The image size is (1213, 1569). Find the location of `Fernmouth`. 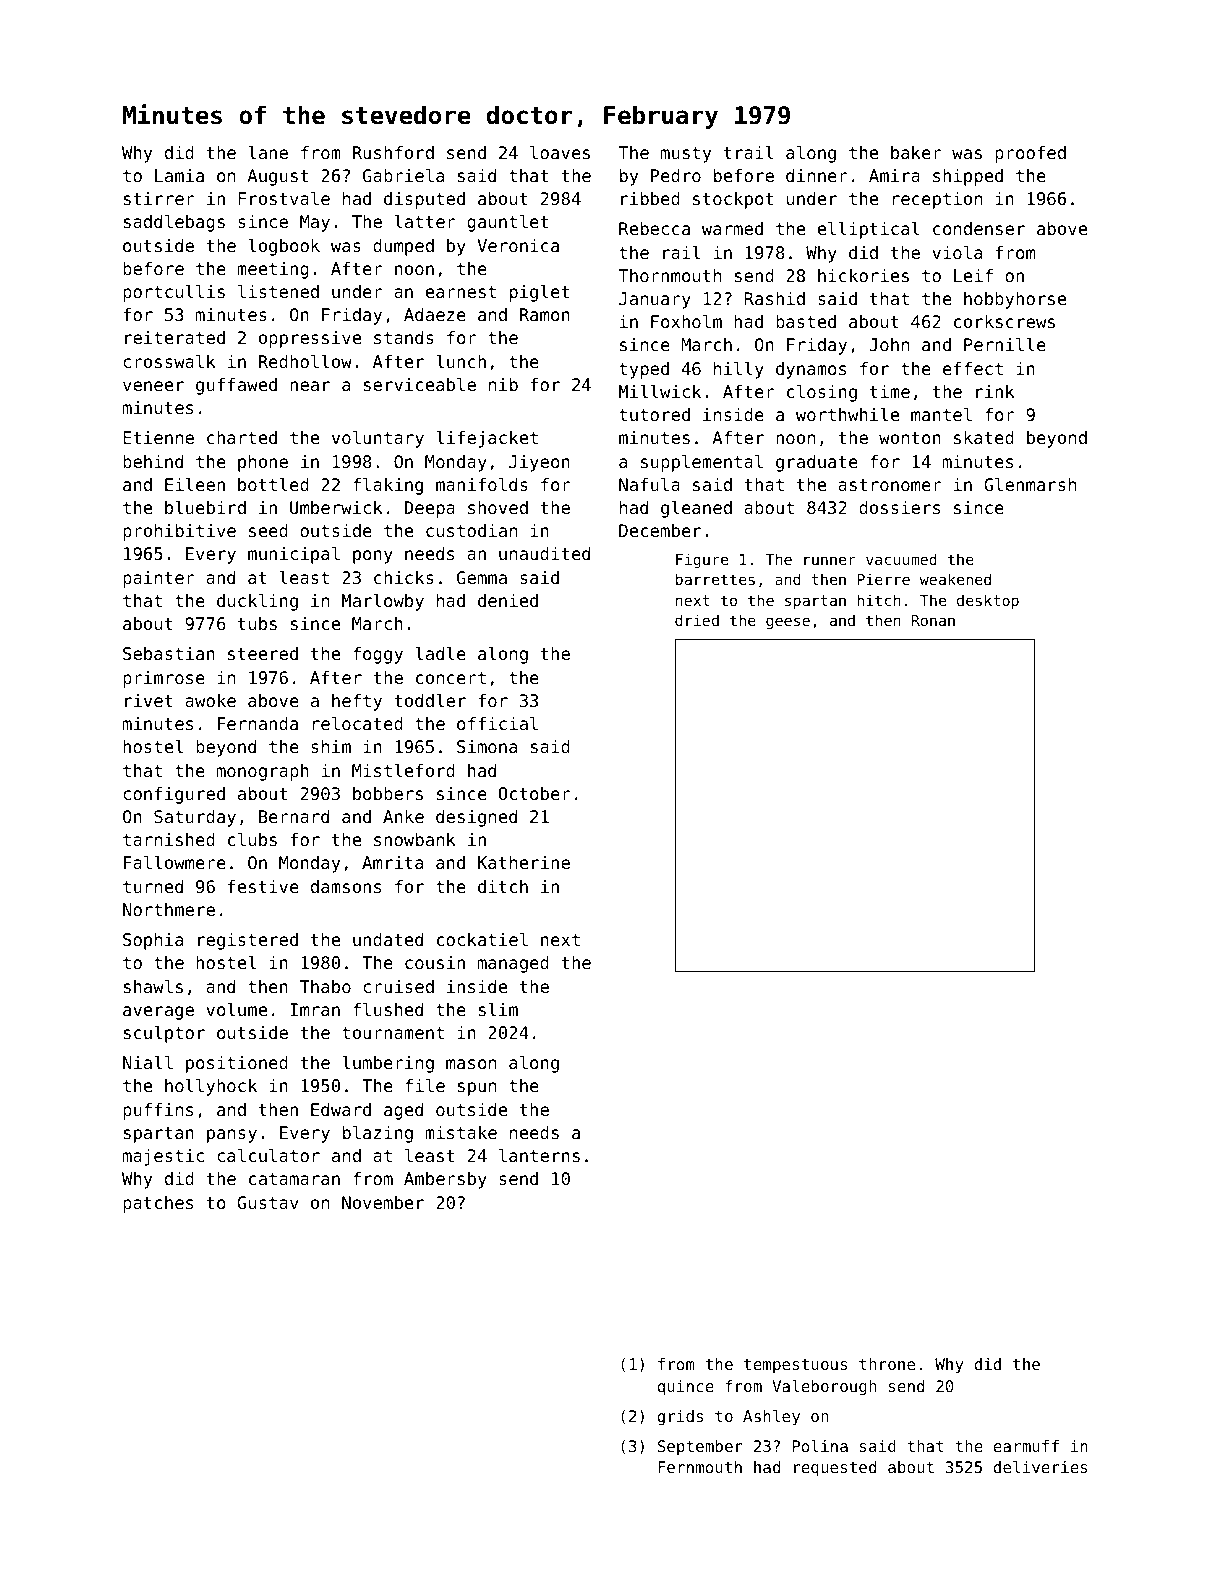

Fernmouth is located at coordinates (700, 1467).
